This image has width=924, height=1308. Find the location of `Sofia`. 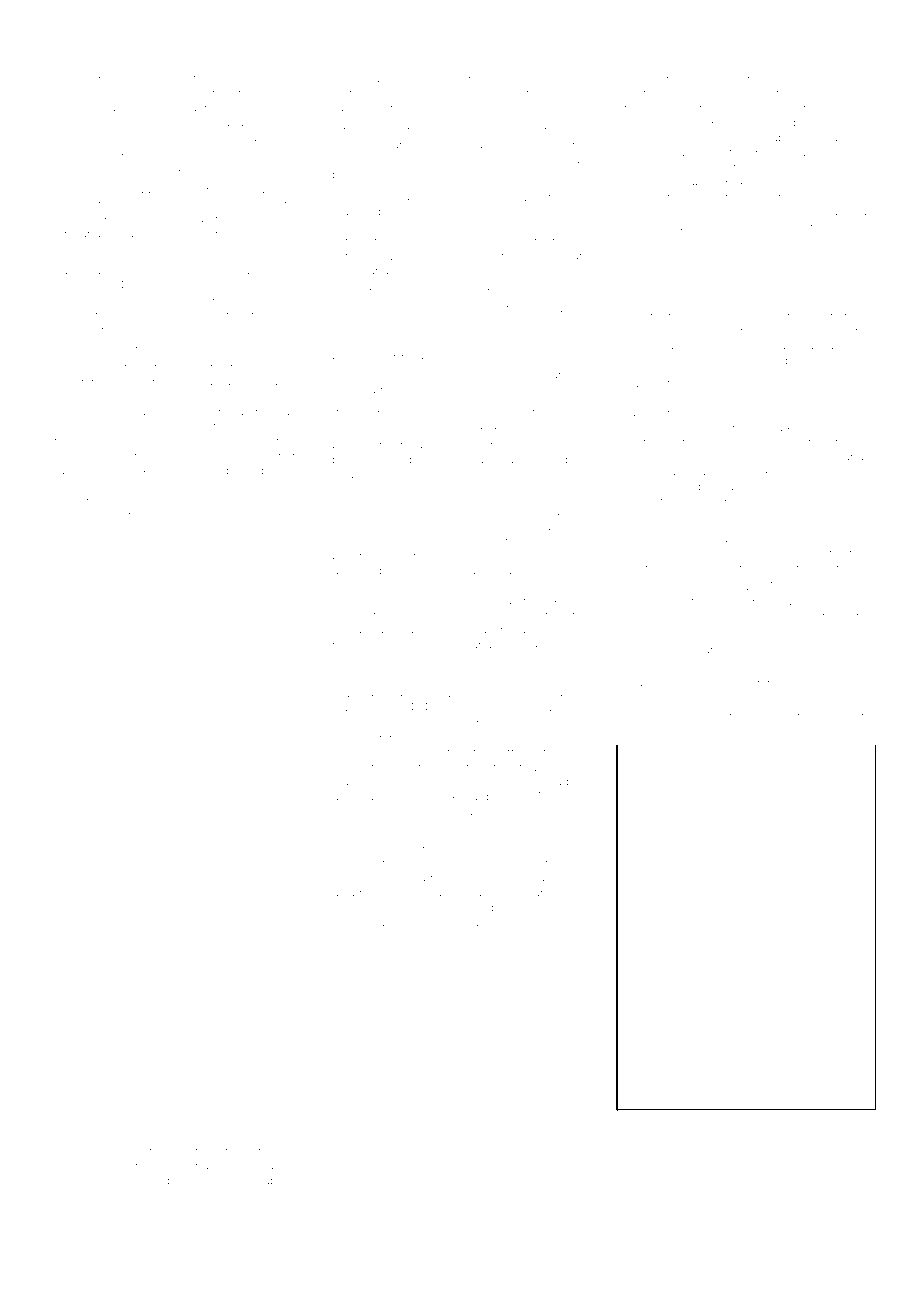

Sofia is located at coordinates (819, 1135).
